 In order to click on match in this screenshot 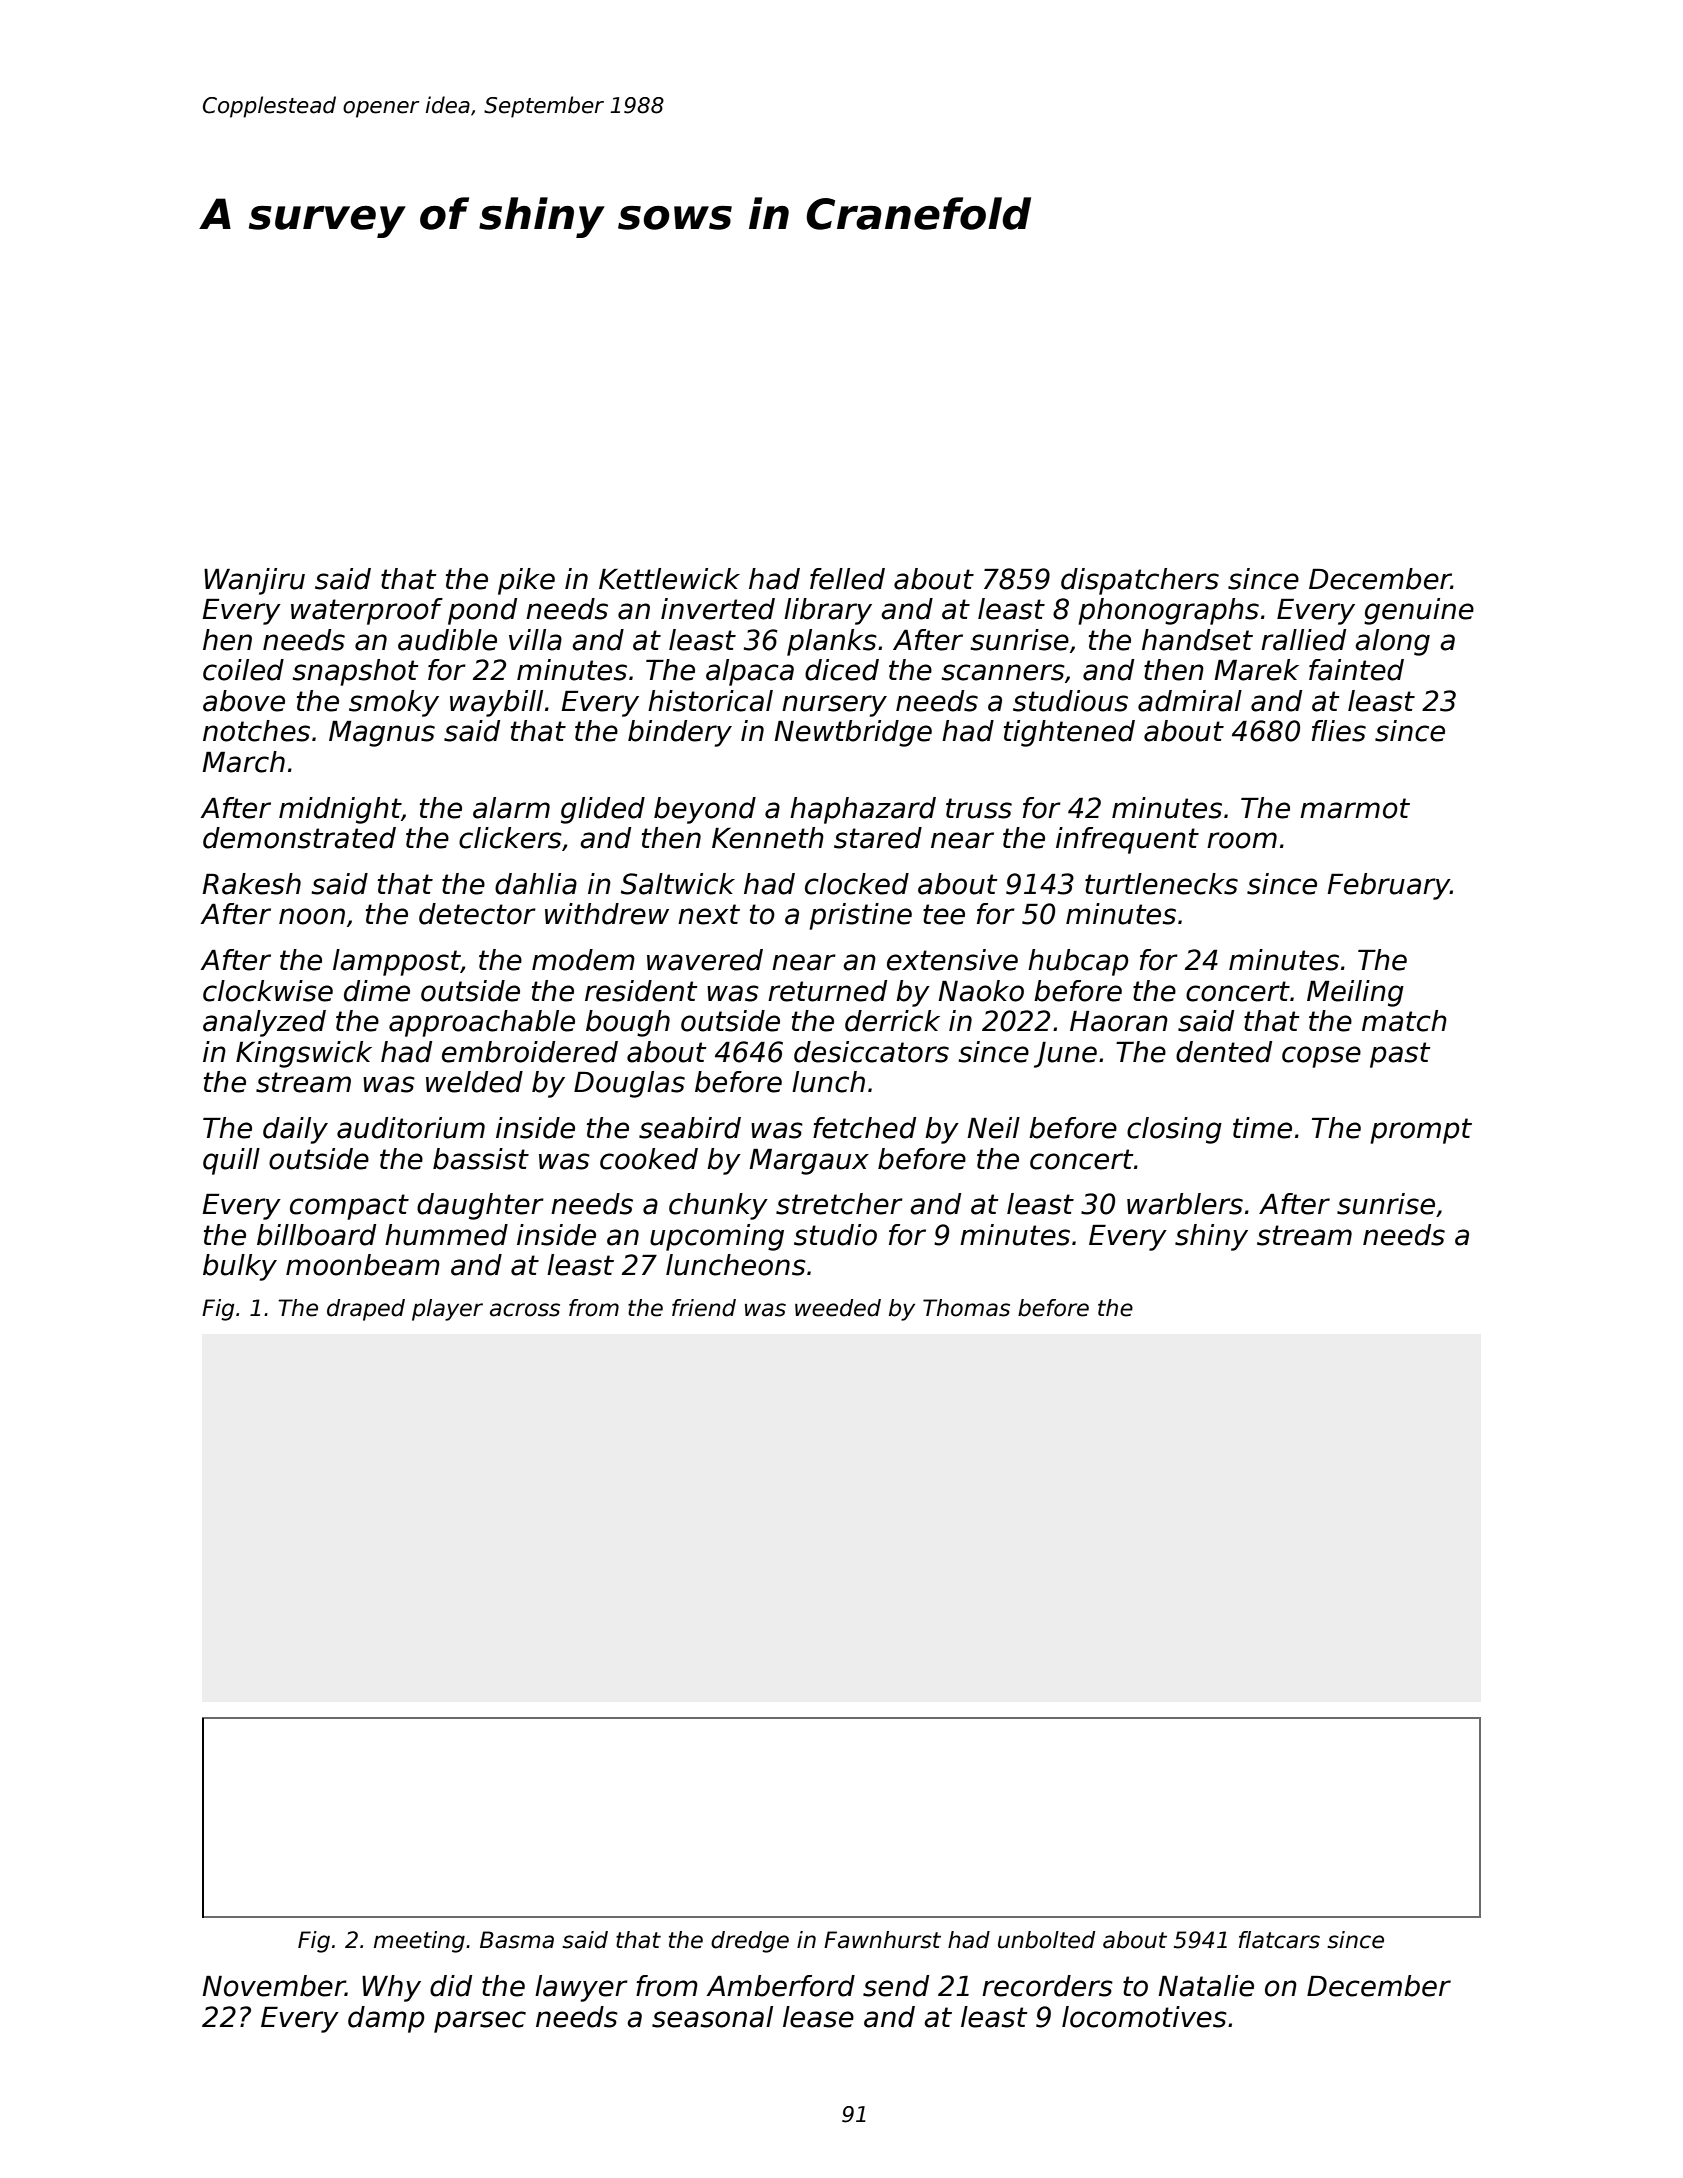, I will do `click(1404, 1021)`.
